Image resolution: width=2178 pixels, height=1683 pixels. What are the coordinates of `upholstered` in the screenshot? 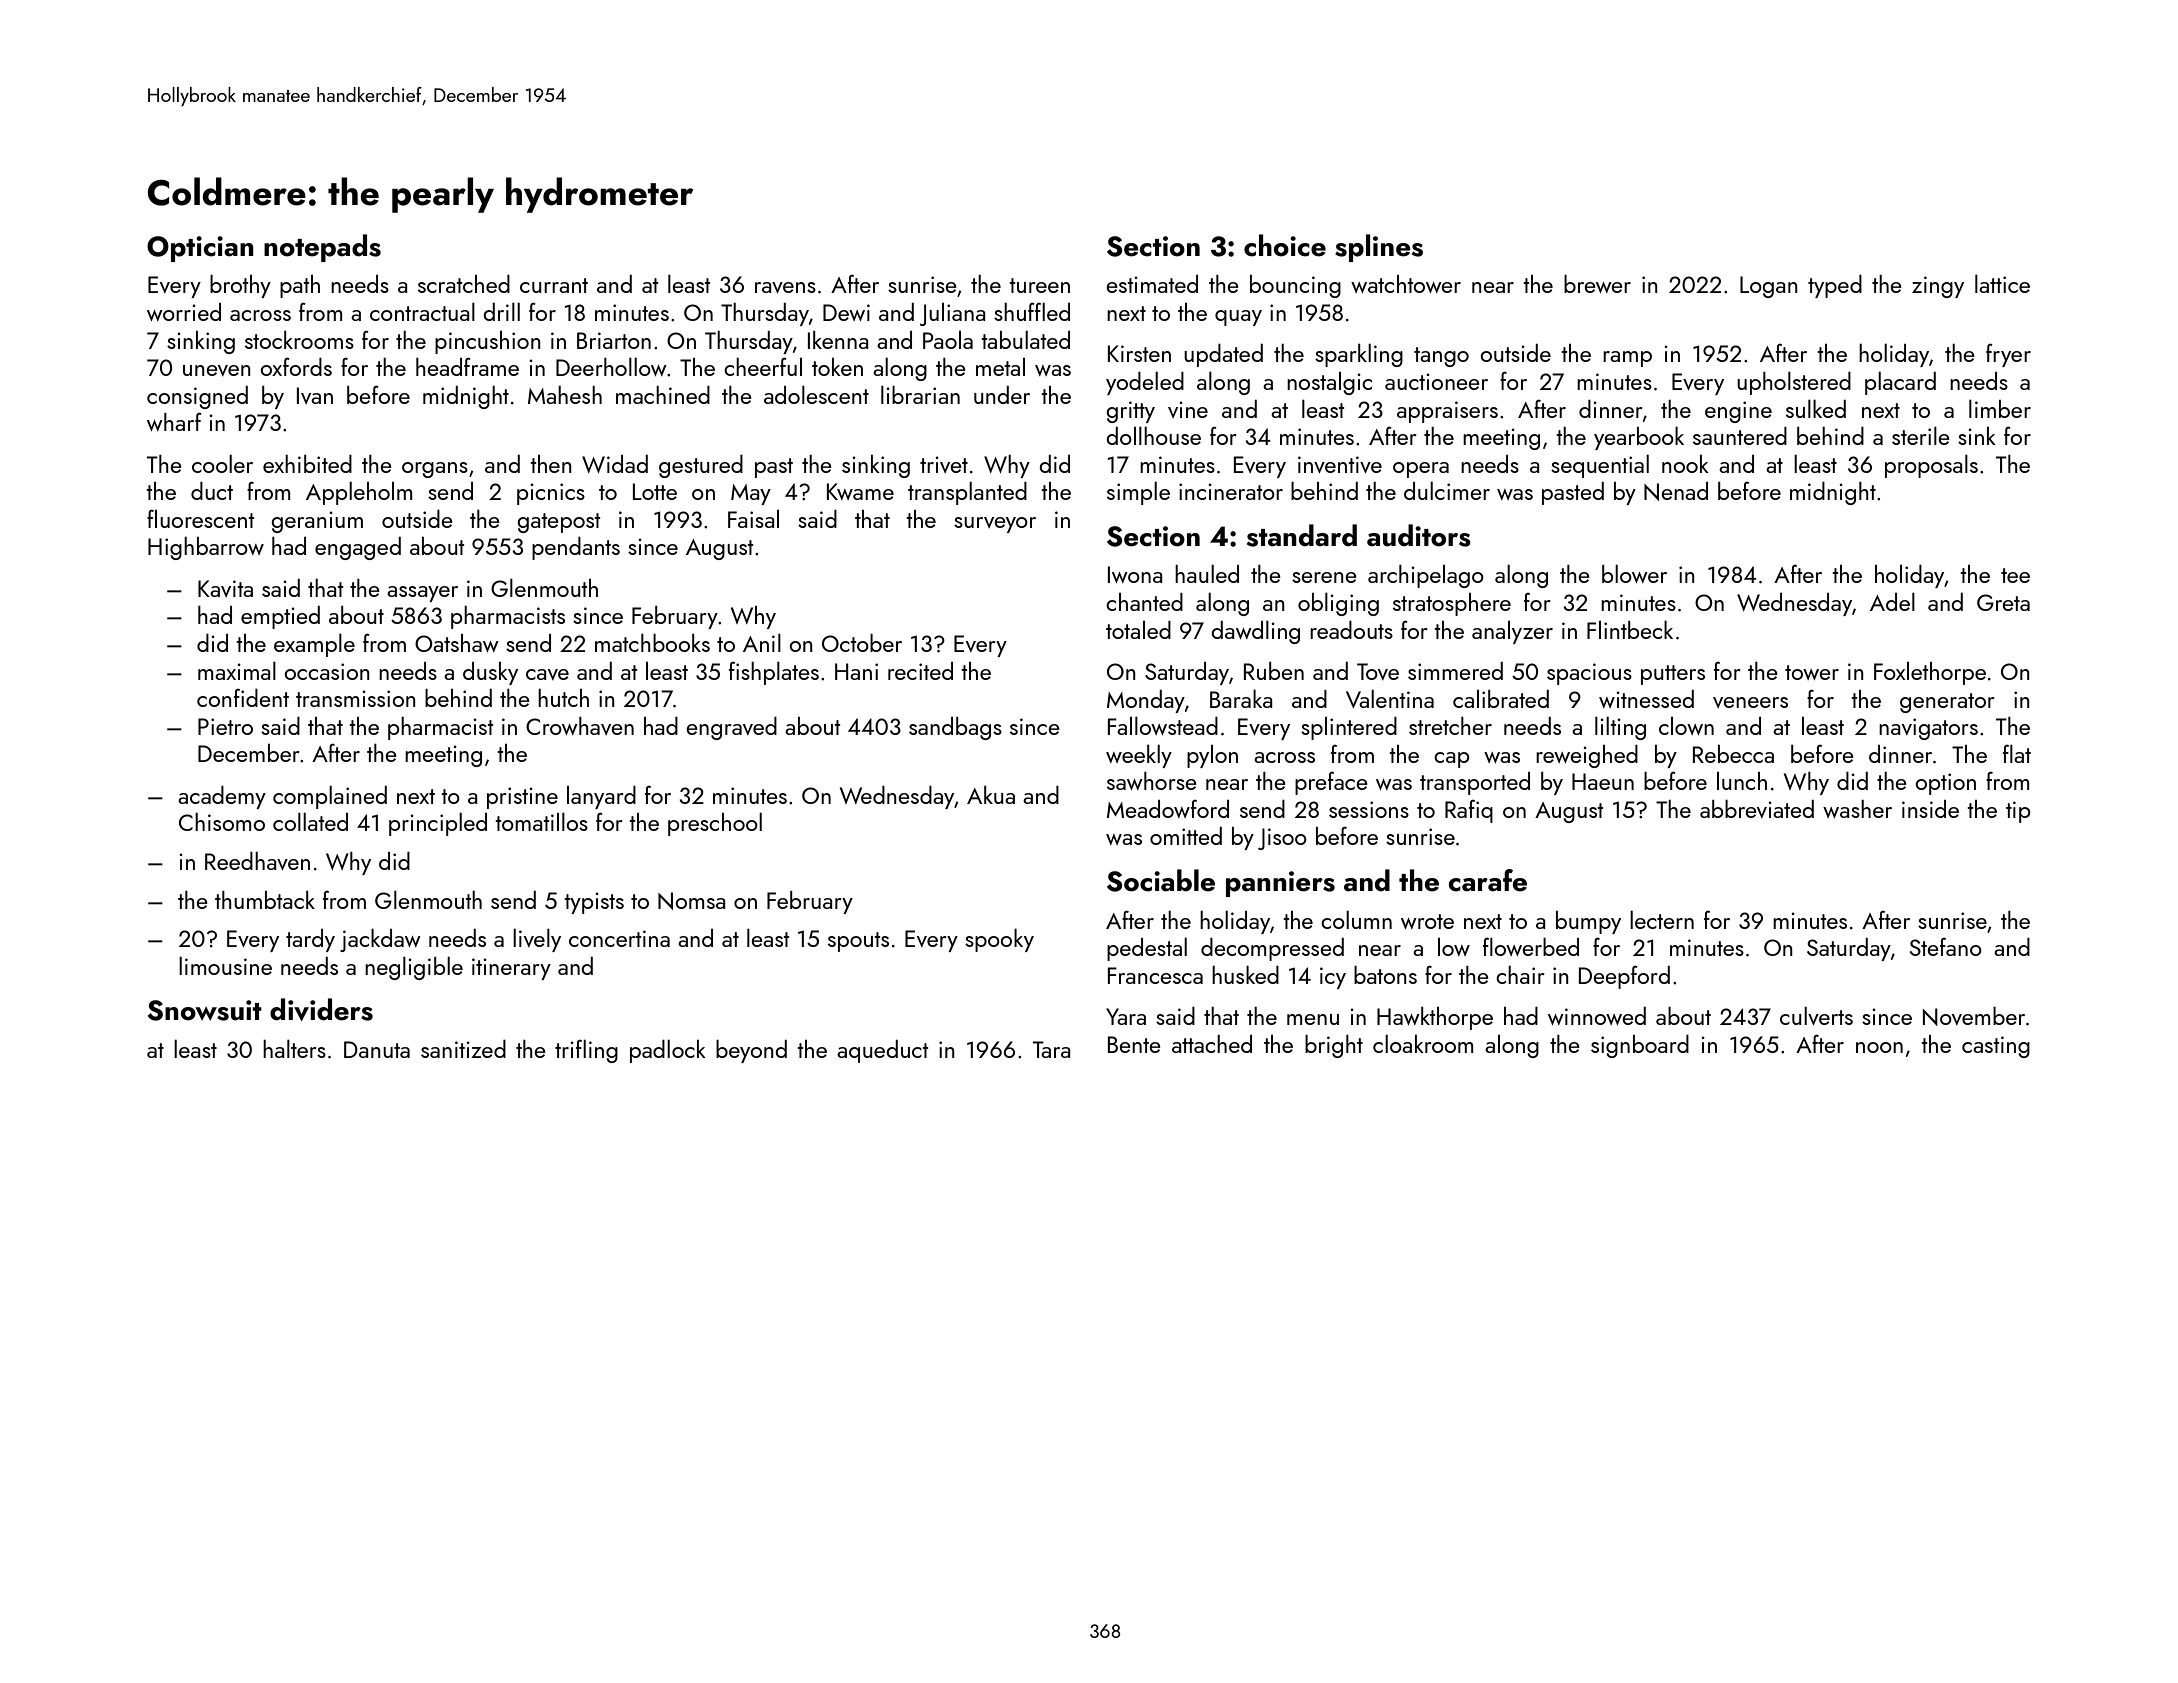 It's located at (1794, 383).
